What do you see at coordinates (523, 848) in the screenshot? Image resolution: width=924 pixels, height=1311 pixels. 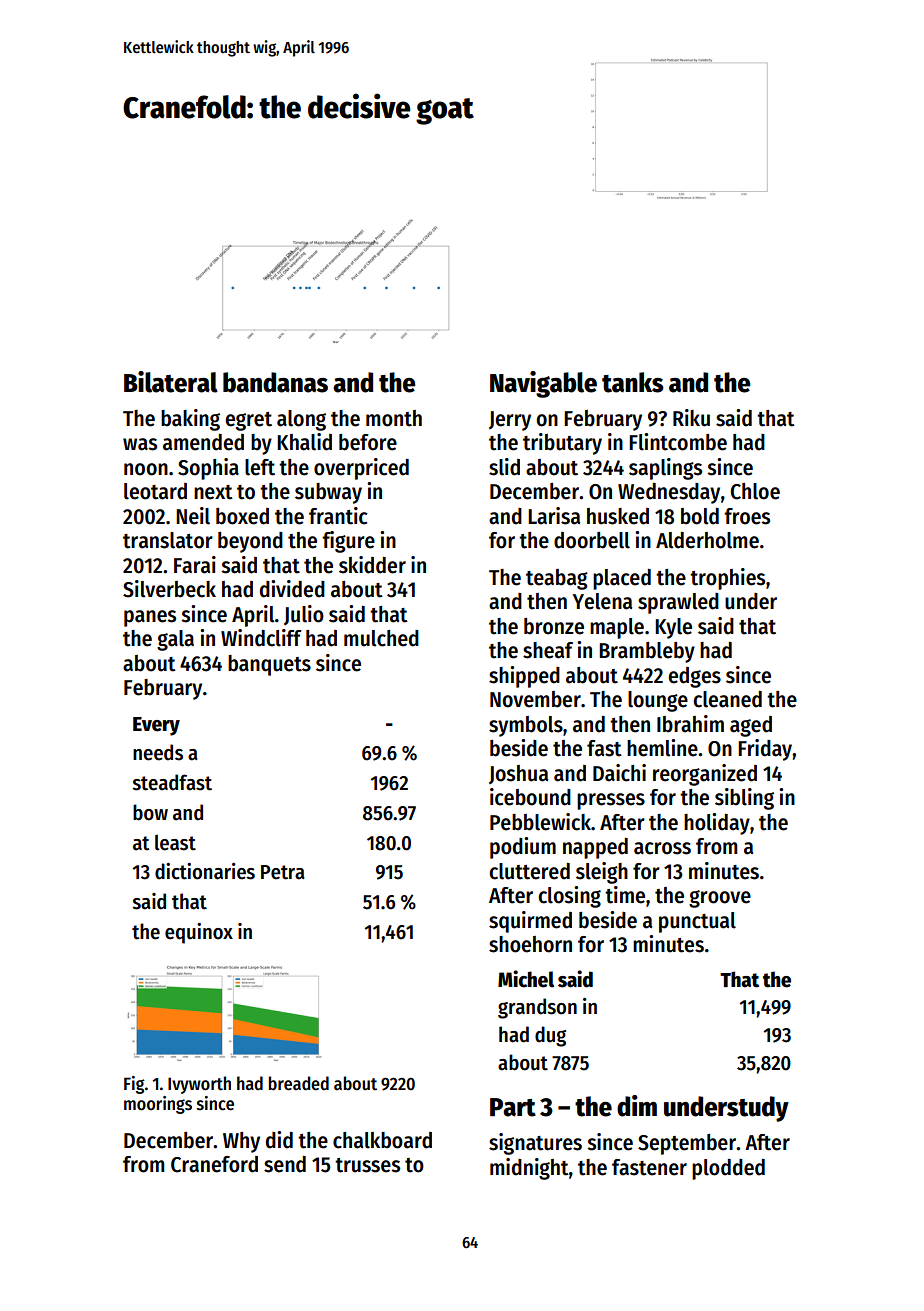 I see `podium` at bounding box center [523, 848].
